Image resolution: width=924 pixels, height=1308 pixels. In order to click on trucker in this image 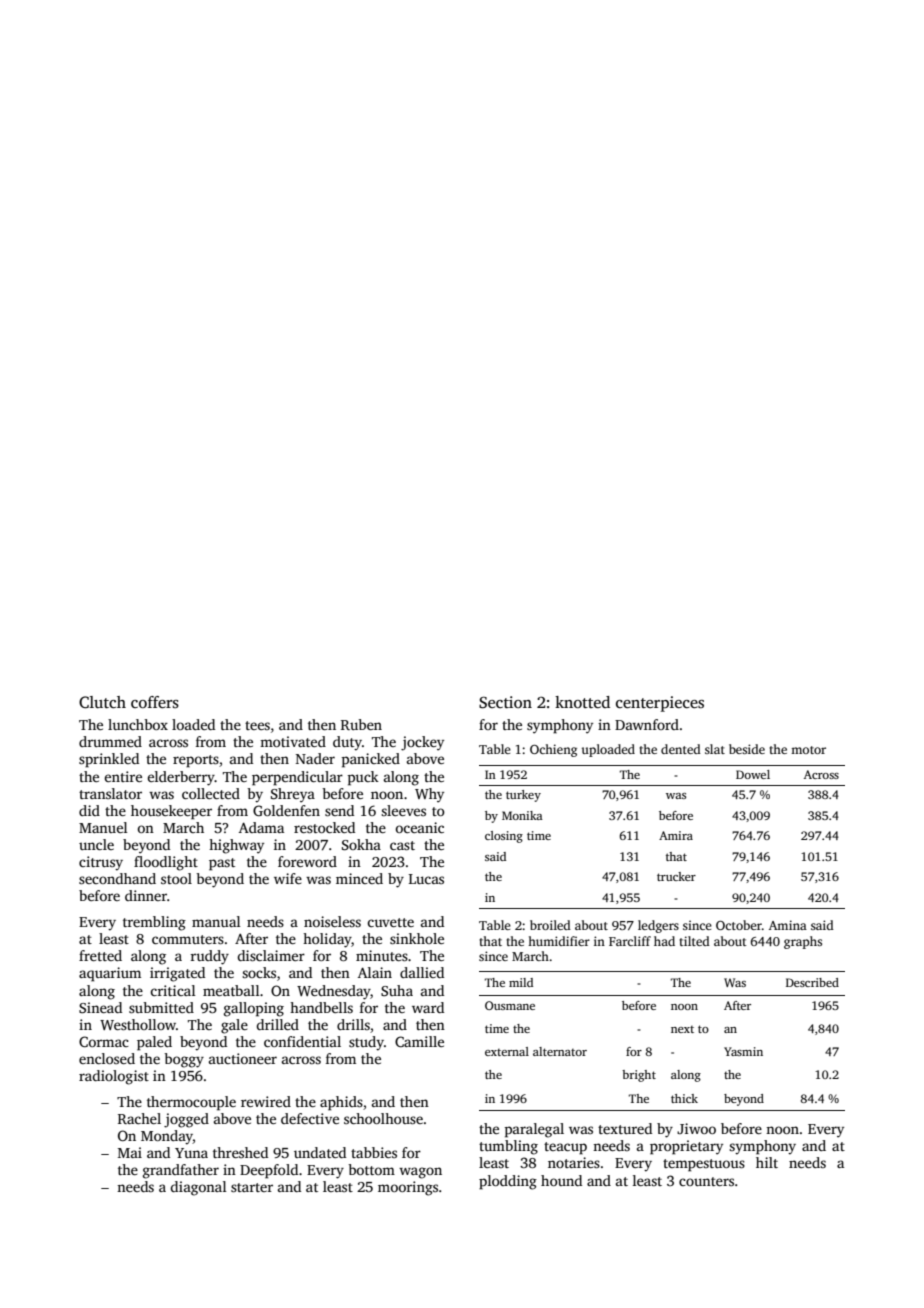, I will do `click(676, 876)`.
